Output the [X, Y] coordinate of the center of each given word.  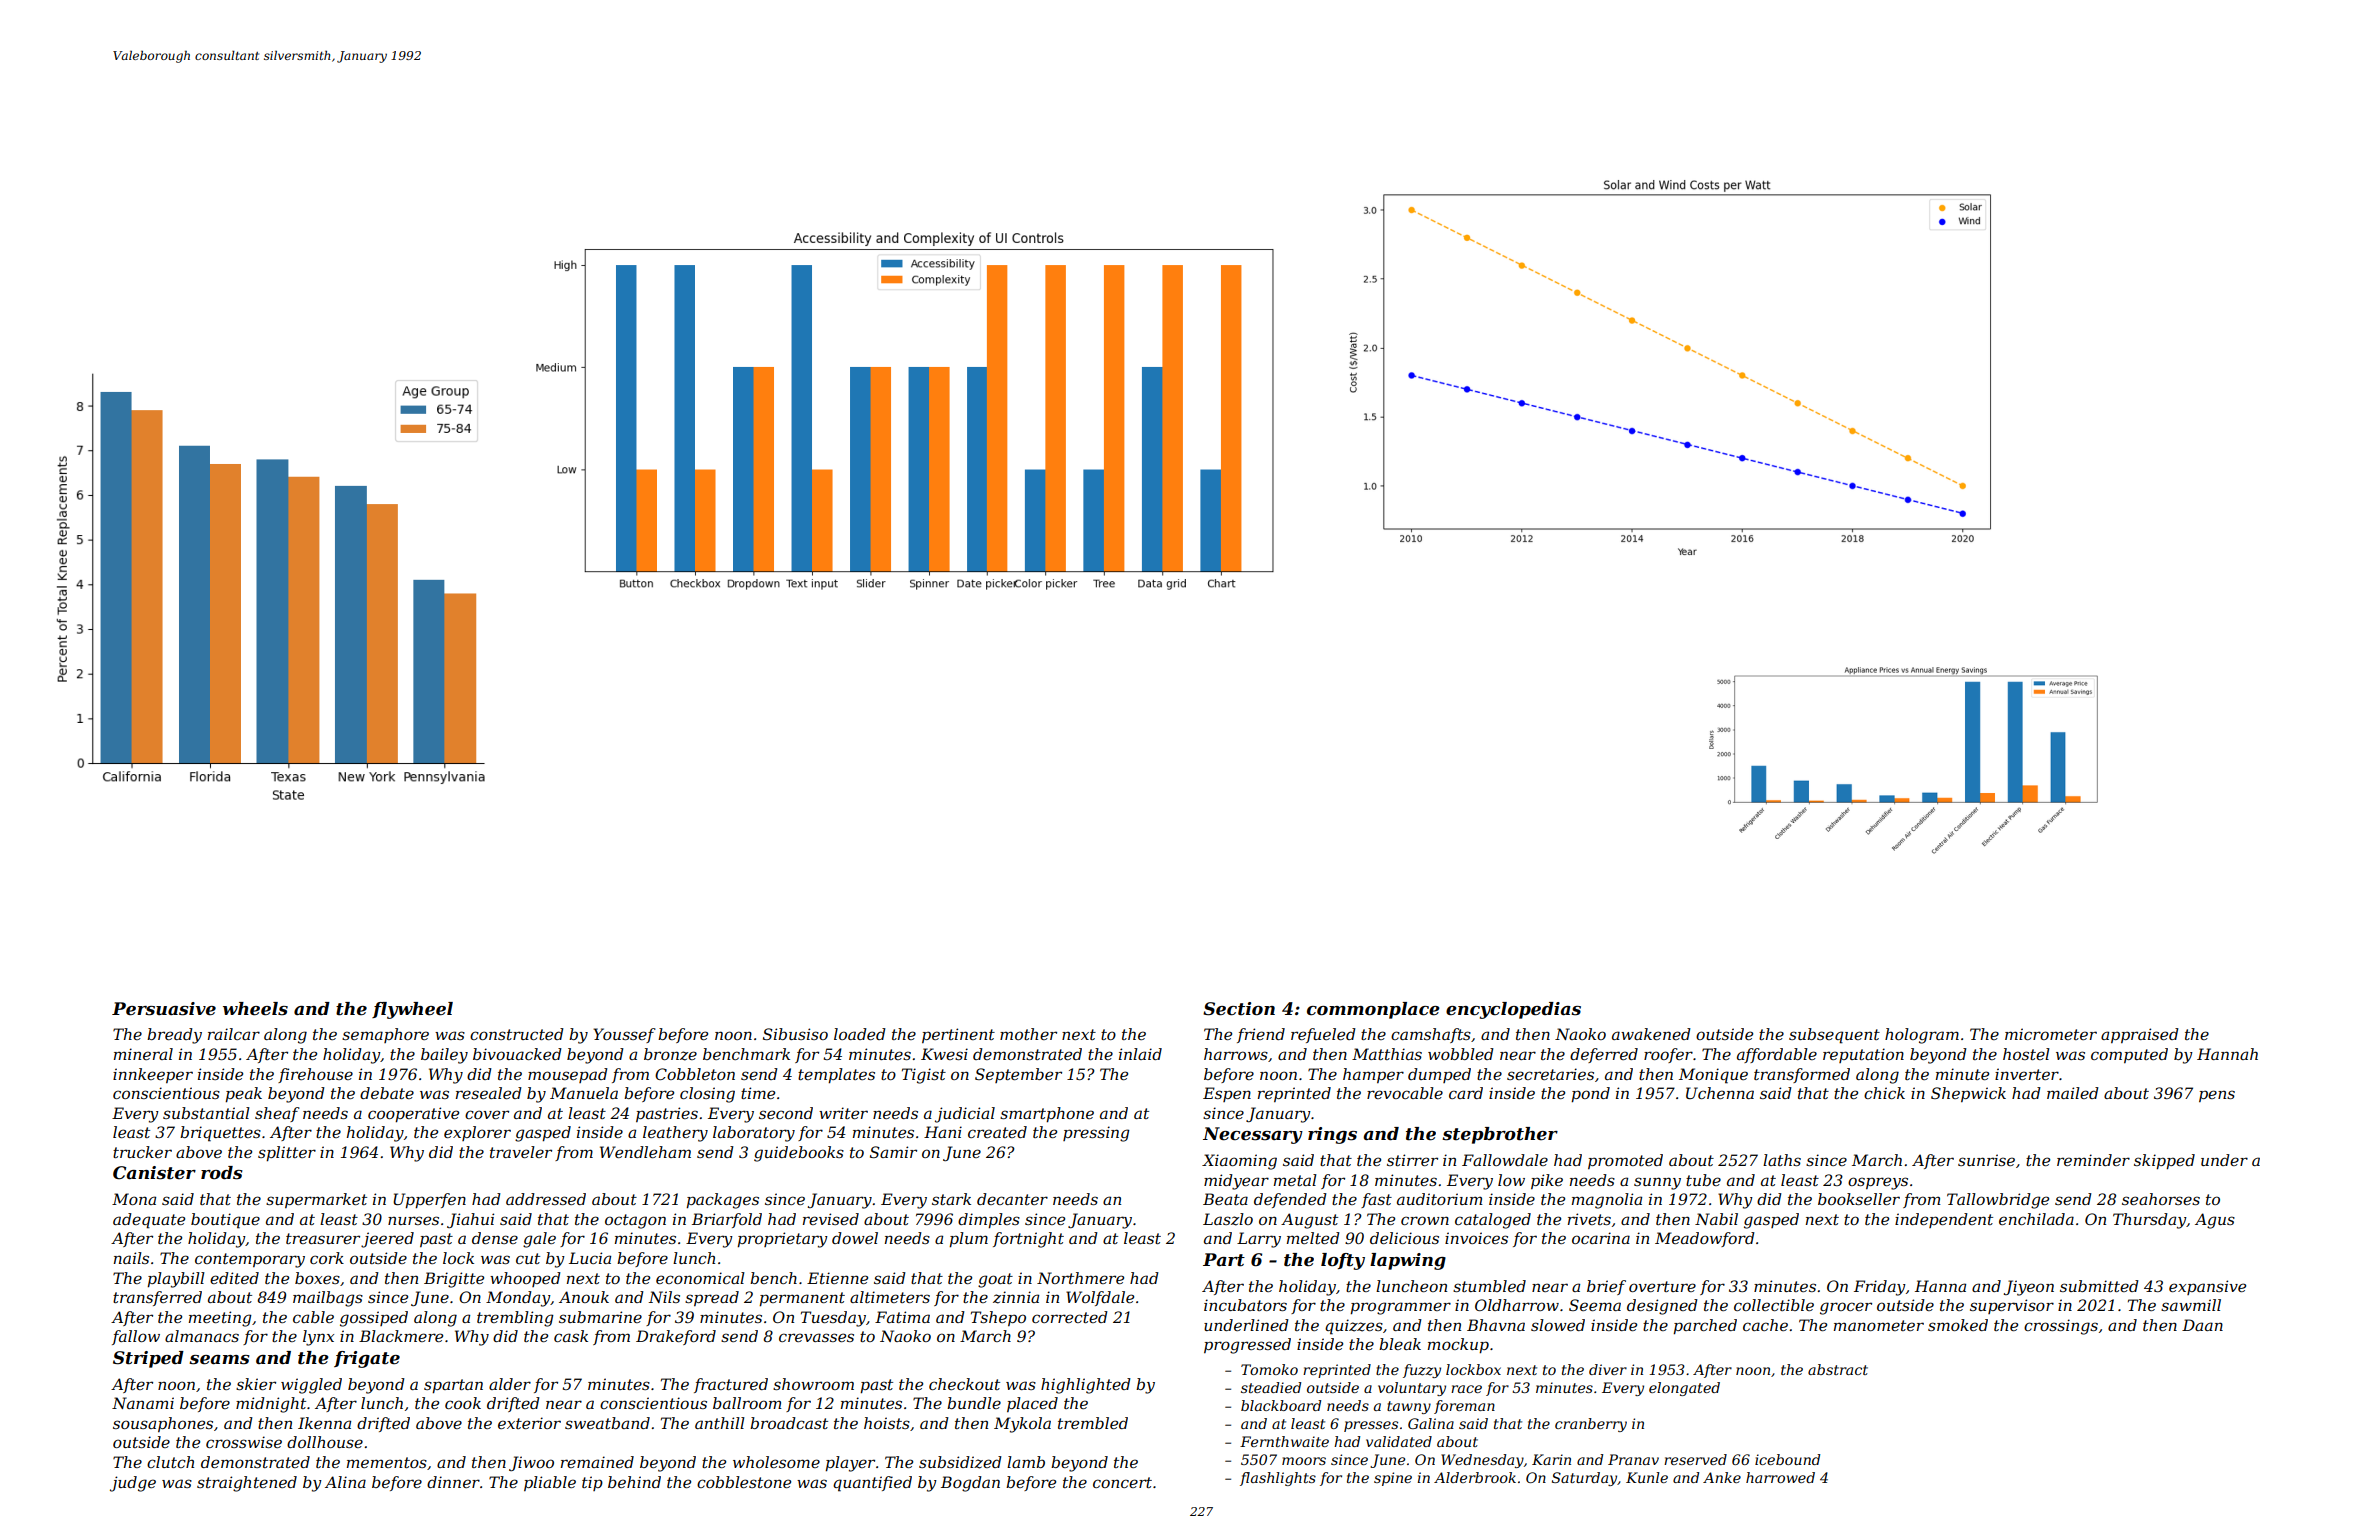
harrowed [1780, 1477]
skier [256, 1384]
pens [2217, 1096]
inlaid [1140, 1054]
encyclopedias [1513, 1010]
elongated [1684, 1389]
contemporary [250, 1260]
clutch [170, 1462]
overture [1662, 1286]
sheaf [277, 1114]
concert [1122, 1482]
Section [1239, 1009]
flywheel [412, 1010]
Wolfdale [1100, 1298]
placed [1032, 1404]
